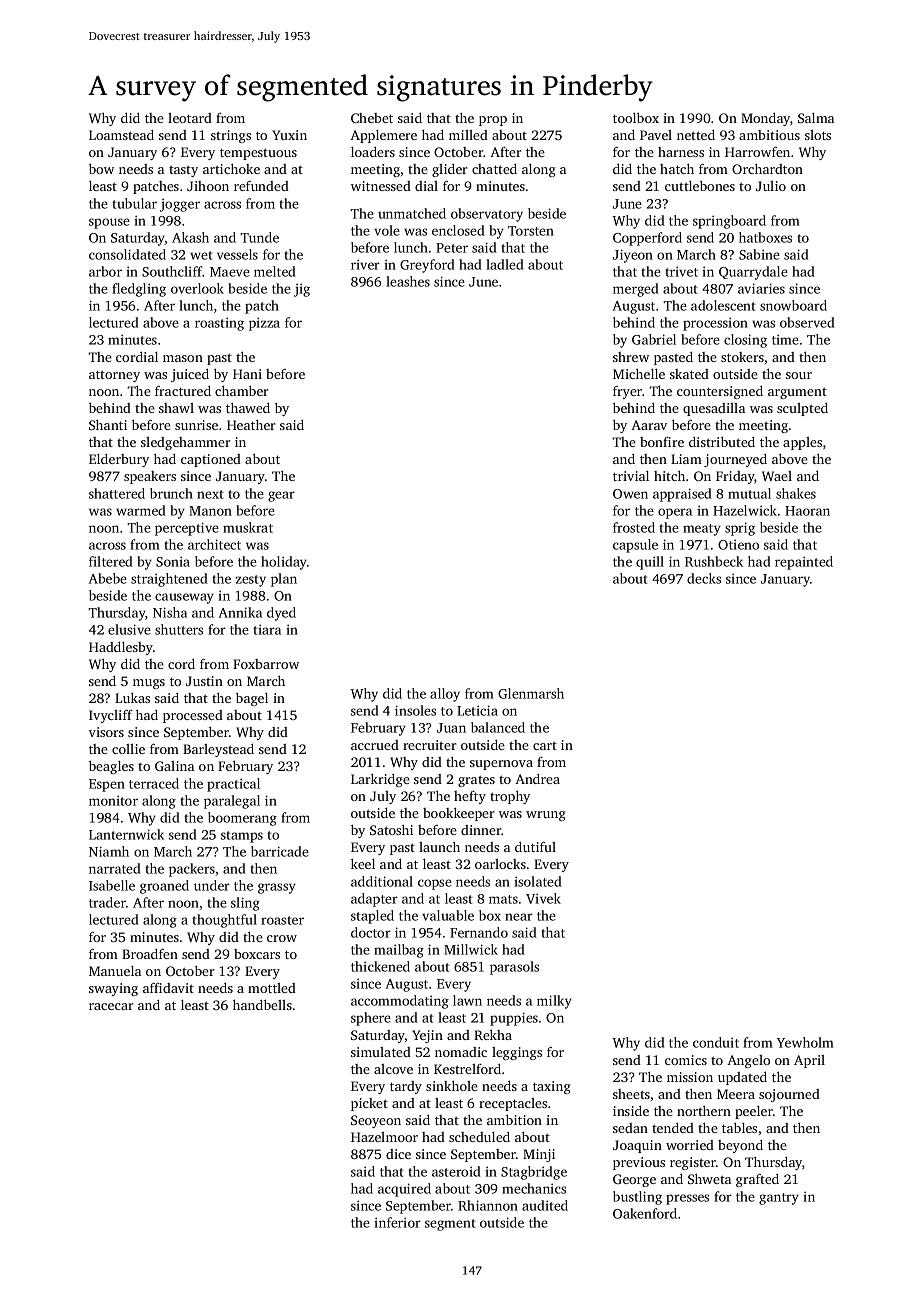  I want to click on Yuxin, so click(289, 135).
